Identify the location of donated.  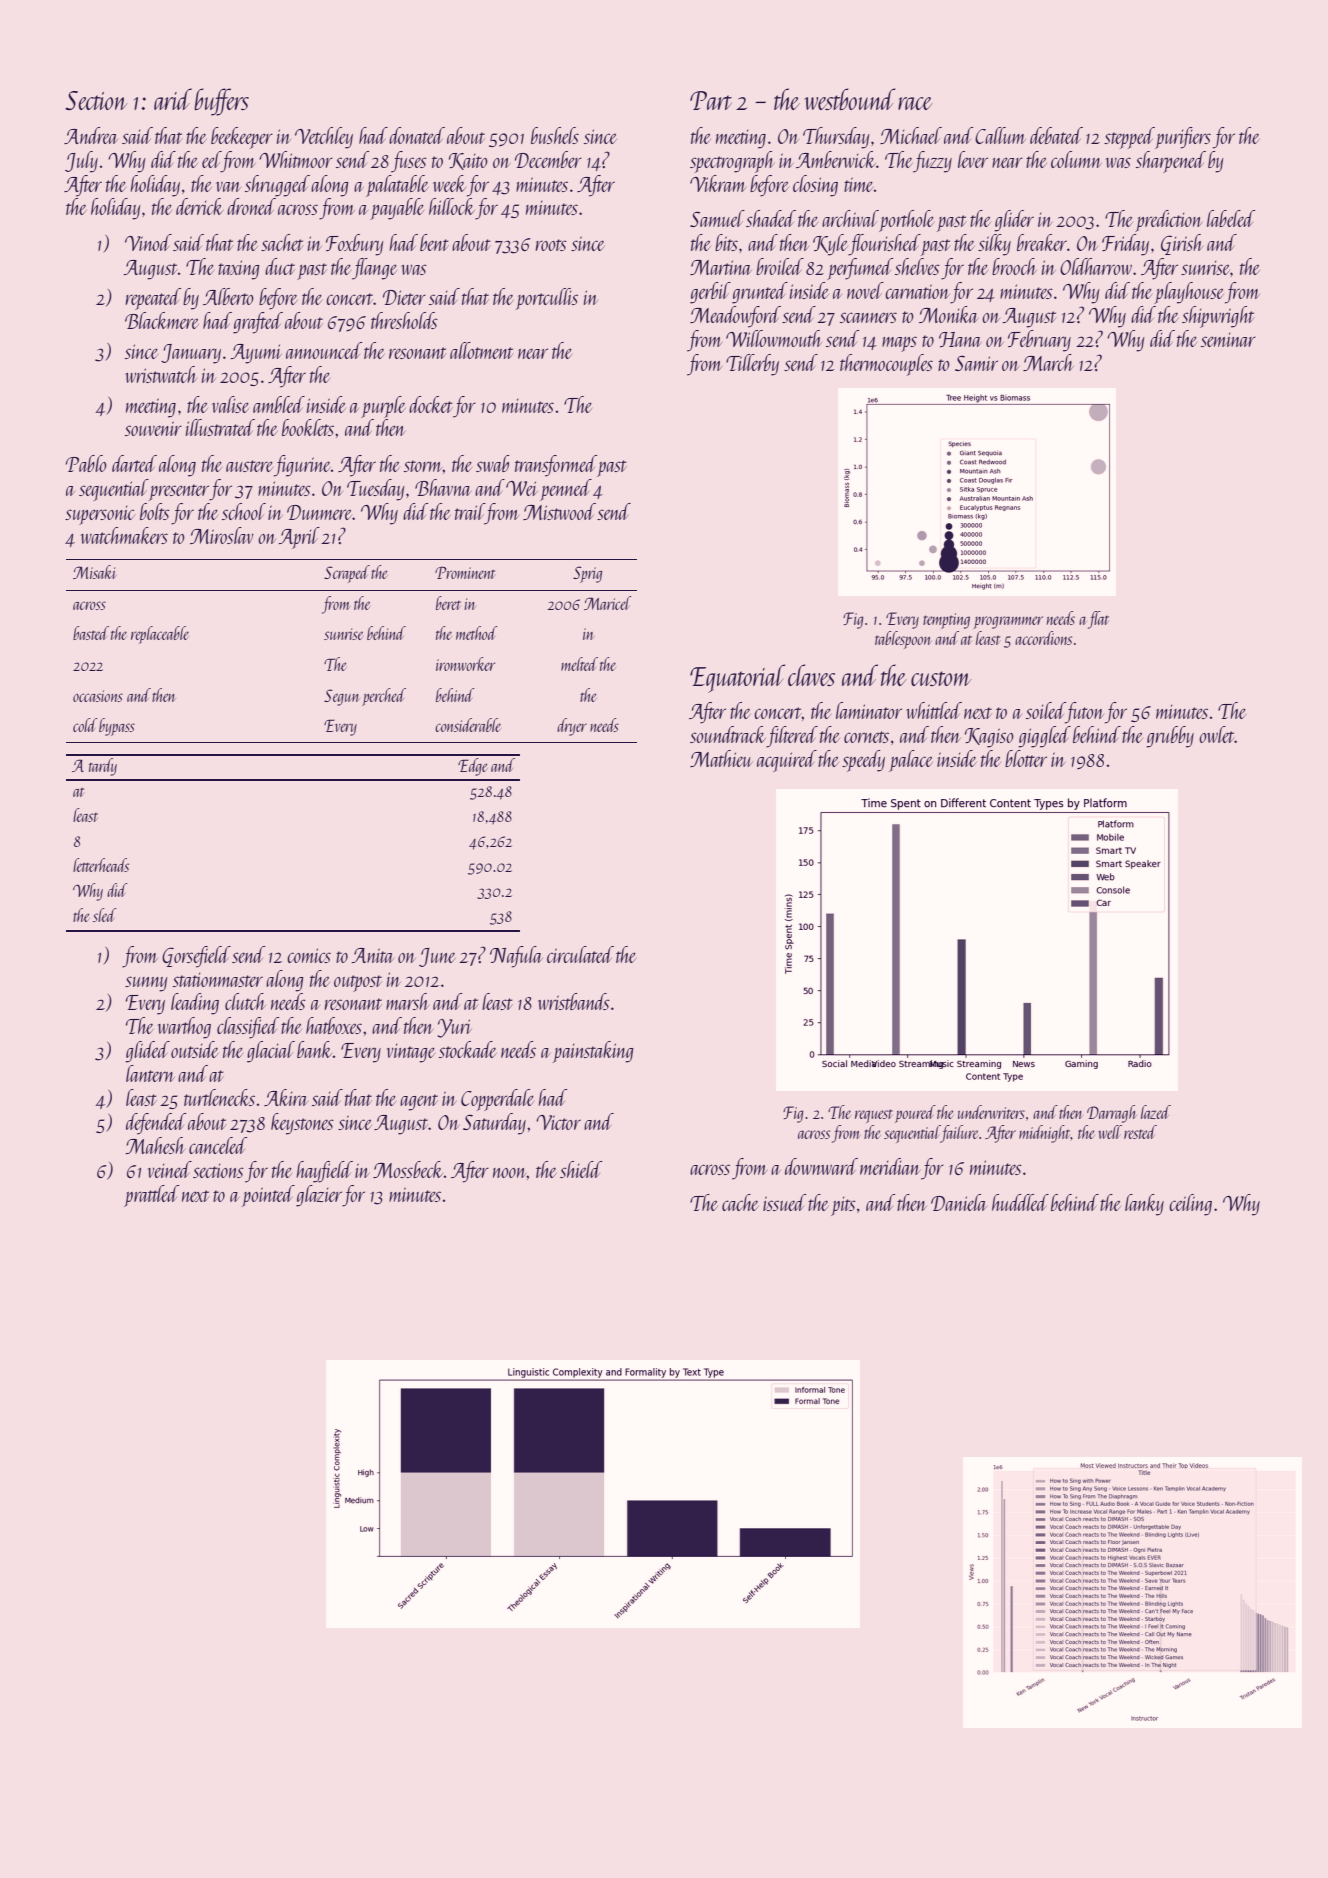
(417, 135).
